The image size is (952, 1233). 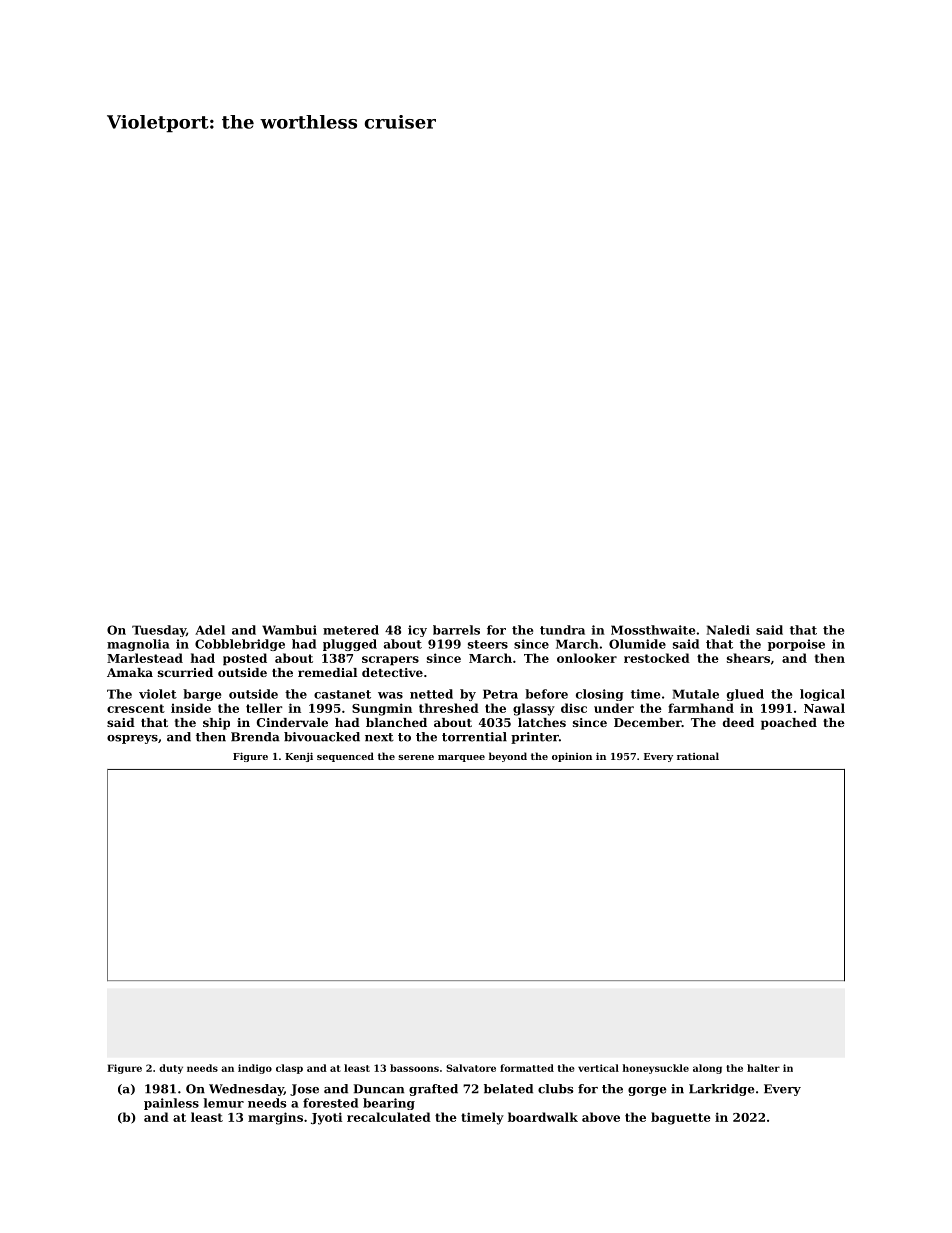 I want to click on metered, so click(x=351, y=630).
